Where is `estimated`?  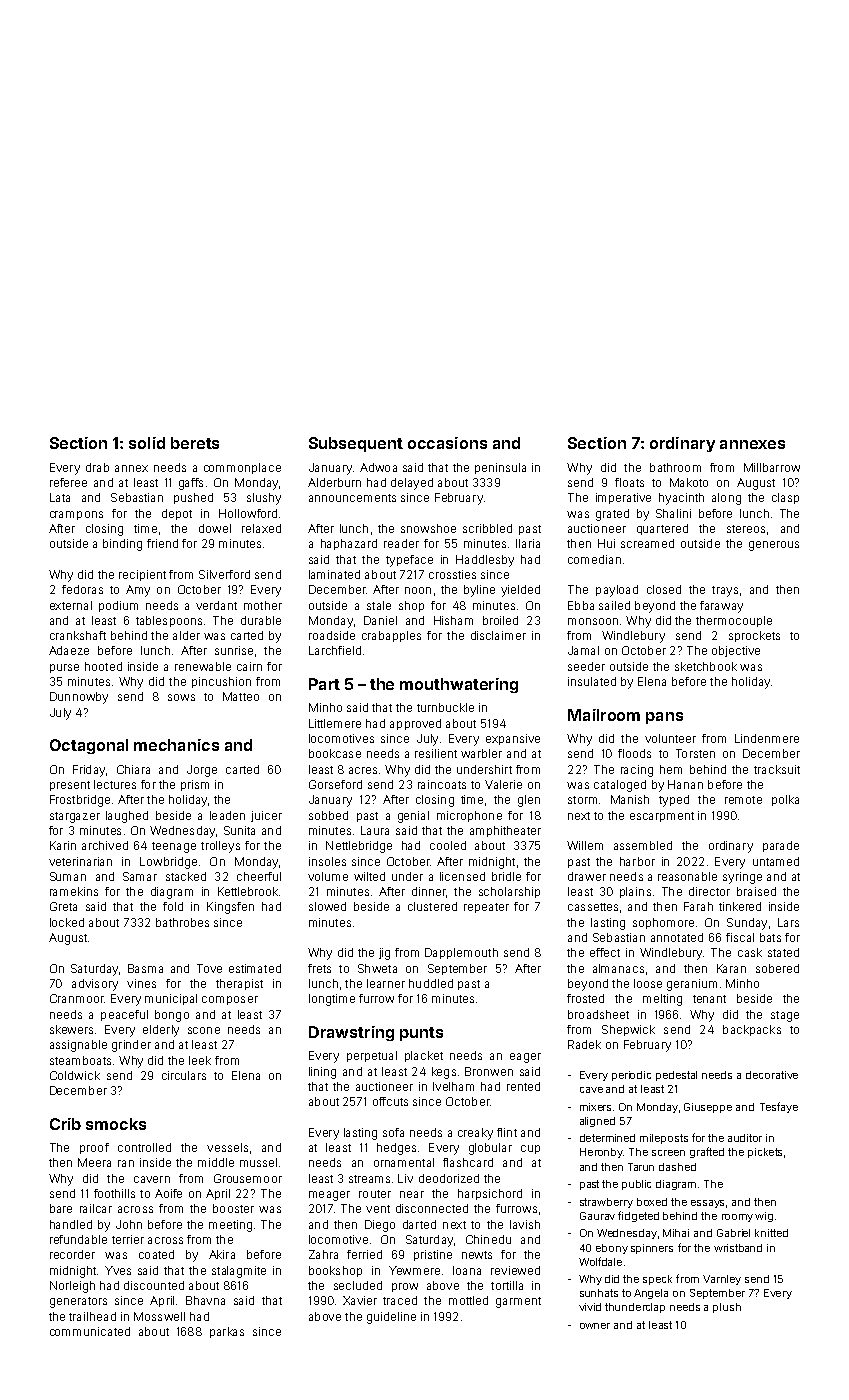 estimated is located at coordinates (255, 968).
